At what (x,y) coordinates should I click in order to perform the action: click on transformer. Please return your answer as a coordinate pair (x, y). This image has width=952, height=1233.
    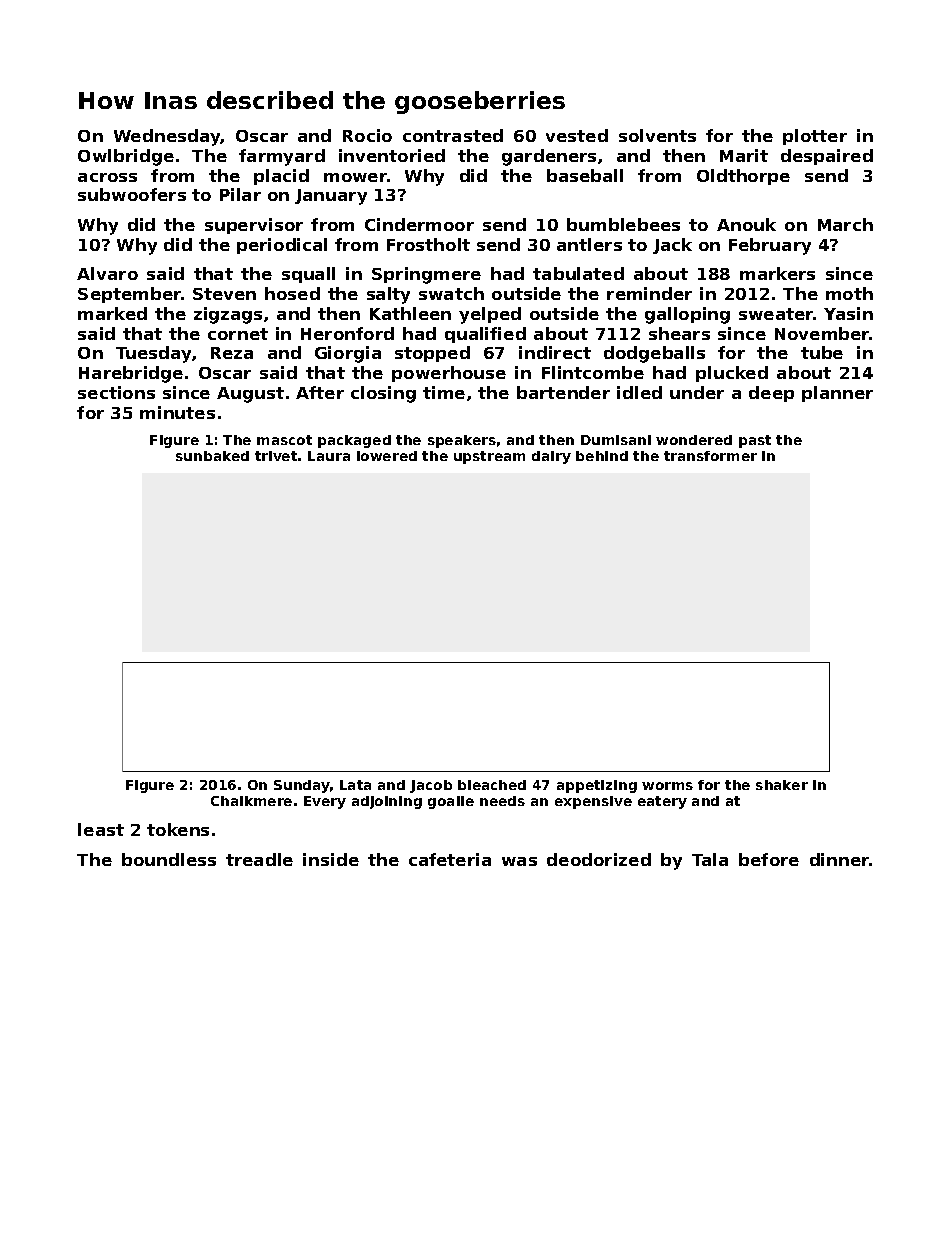
    Looking at the image, I should click on (710, 456).
